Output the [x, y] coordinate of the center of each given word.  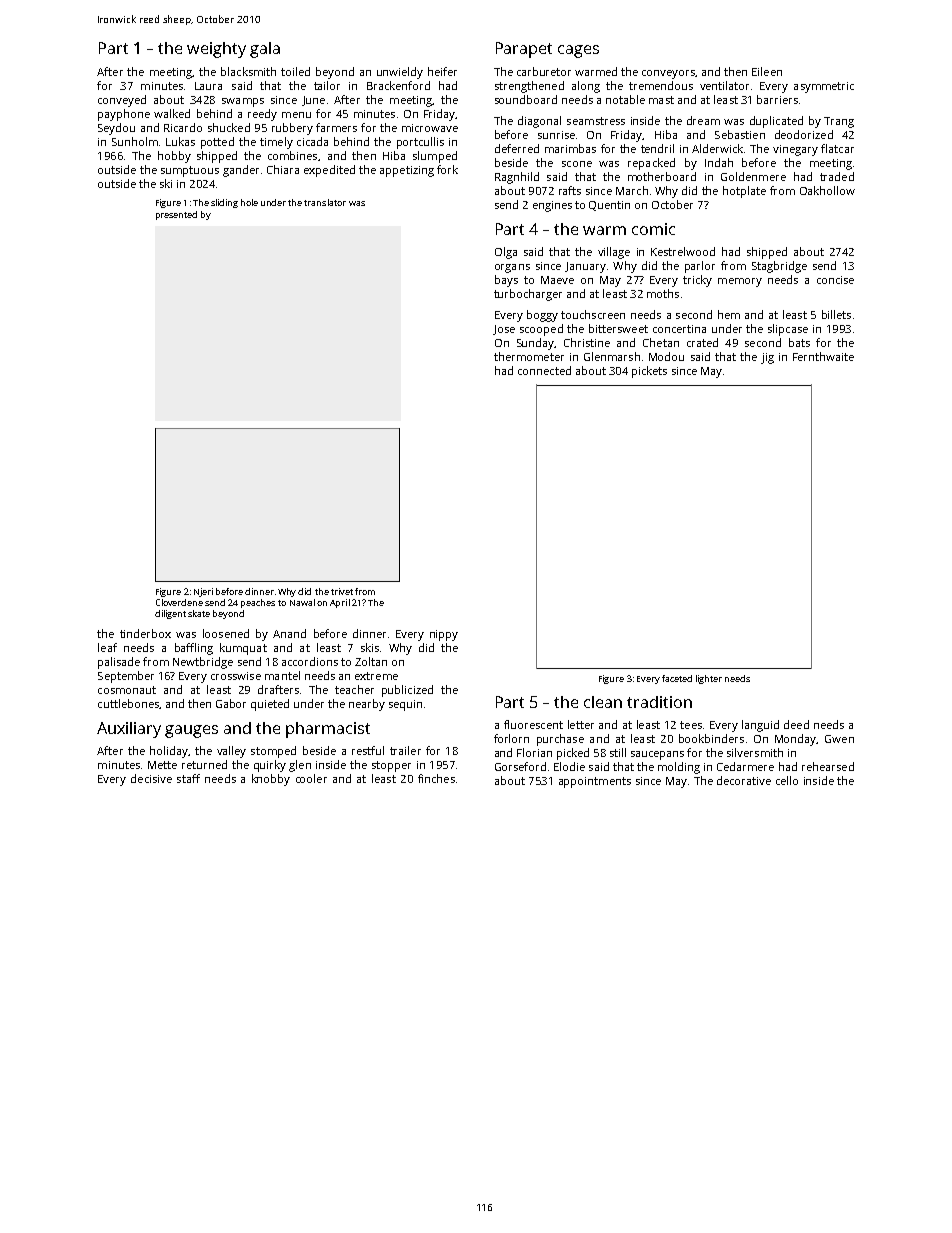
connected [544, 370]
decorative [744, 780]
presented [176, 215]
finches [436, 778]
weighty [216, 50]
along [586, 87]
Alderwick [717, 148]
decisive [151, 778]
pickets [649, 372]
